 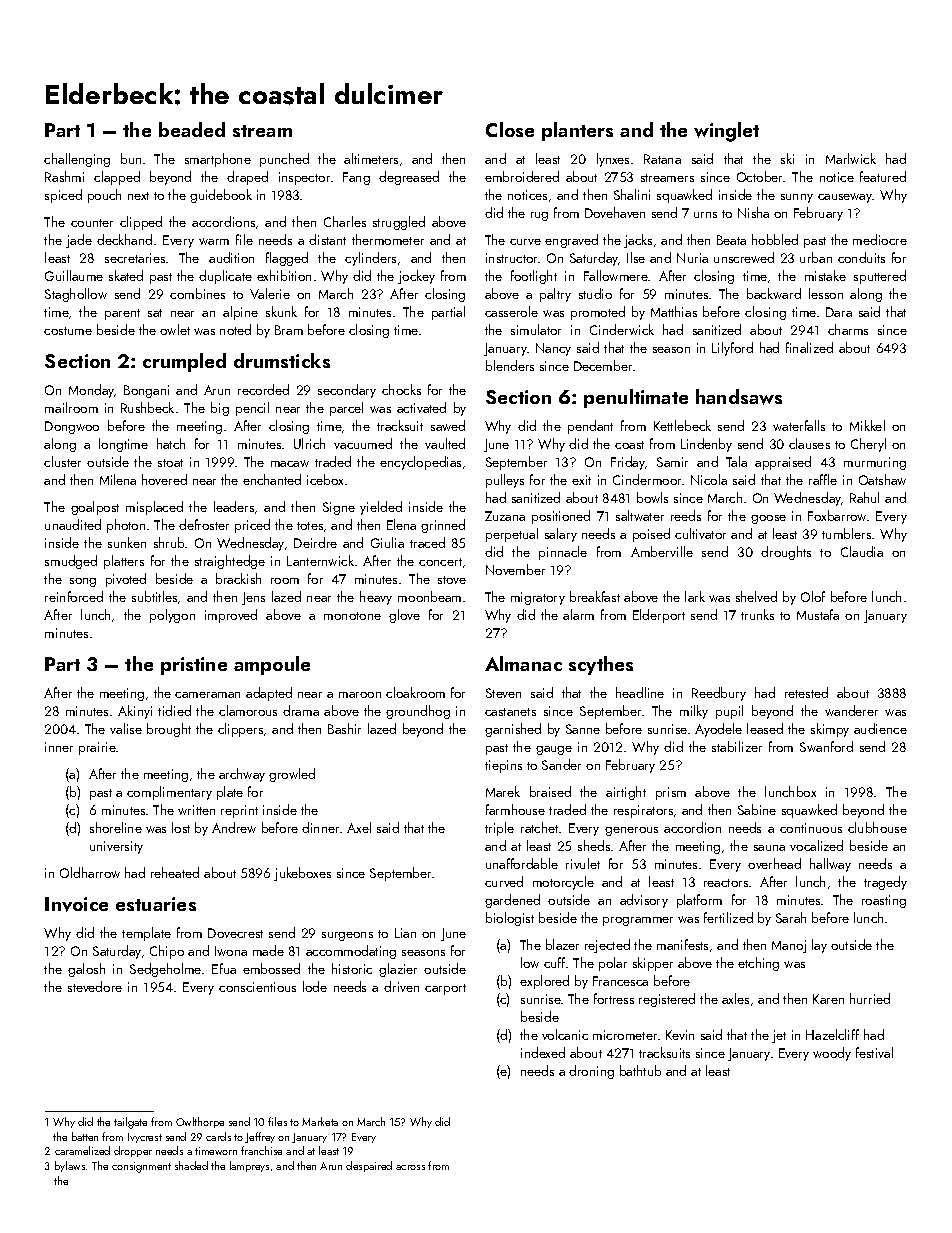 I want to click on batten, so click(x=85, y=1136).
